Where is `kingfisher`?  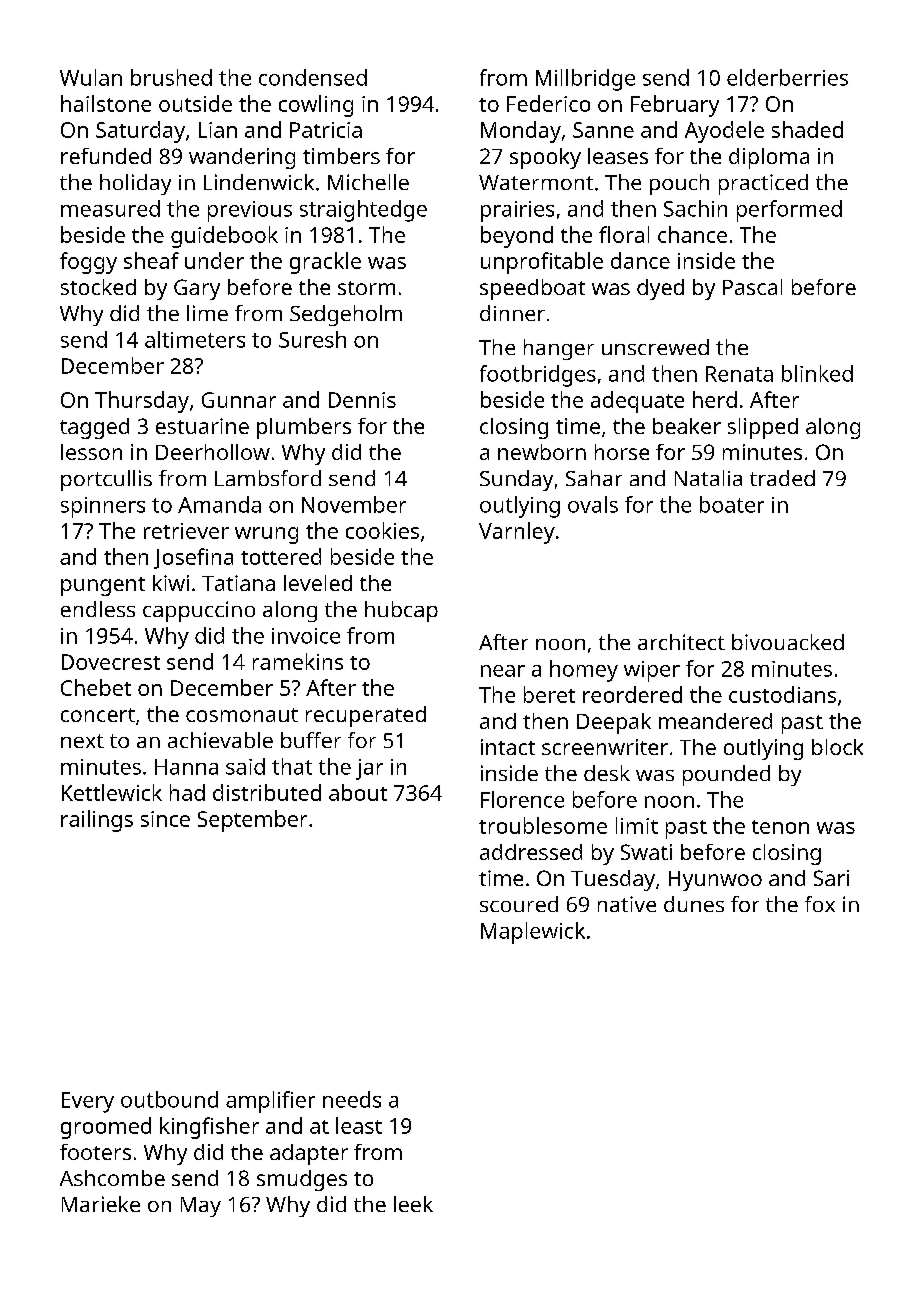
kingfisher is located at coordinates (209, 1128).
